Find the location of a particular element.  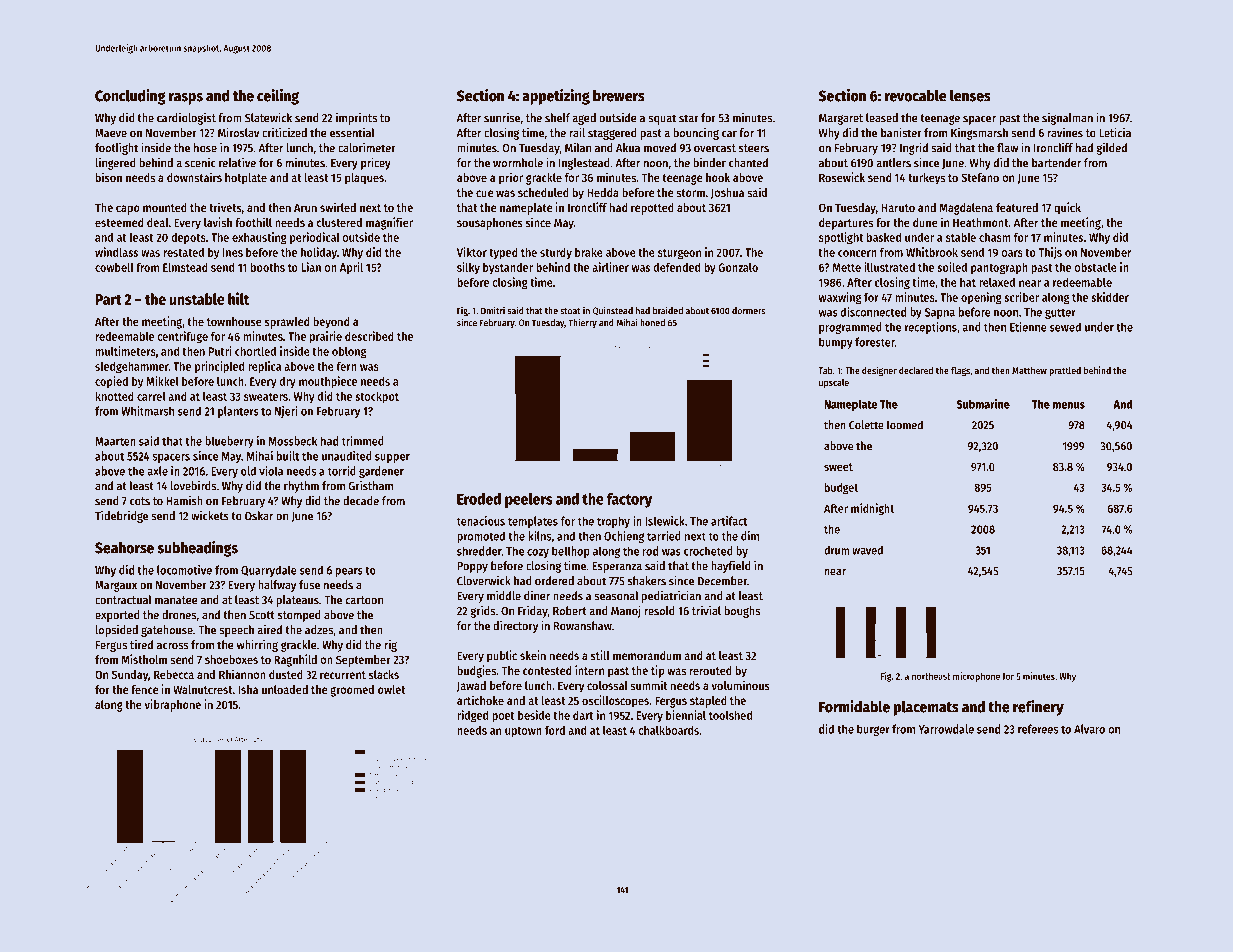

shelf is located at coordinates (557, 118).
